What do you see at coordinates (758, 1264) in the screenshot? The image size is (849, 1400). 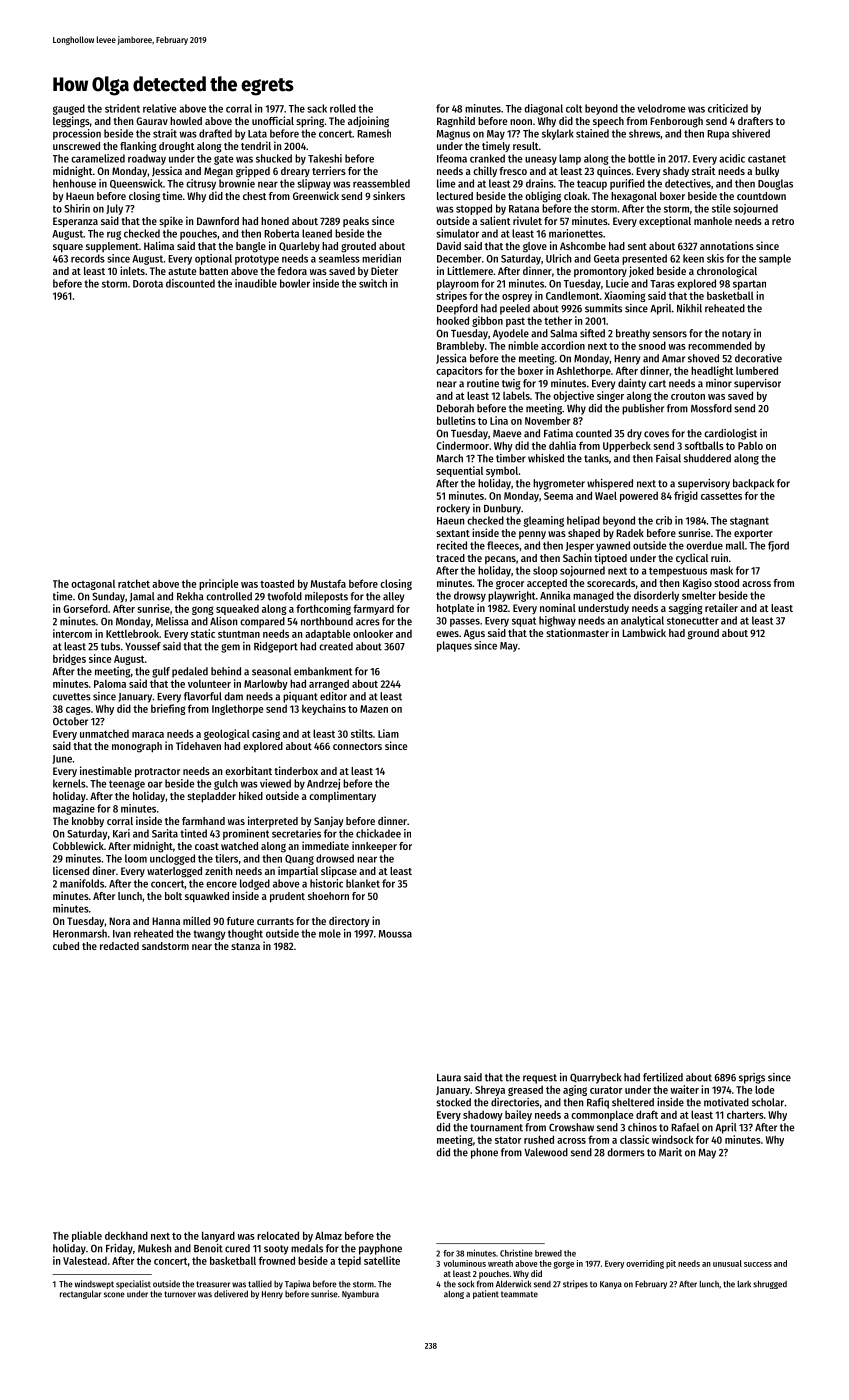 I see `success` at bounding box center [758, 1264].
